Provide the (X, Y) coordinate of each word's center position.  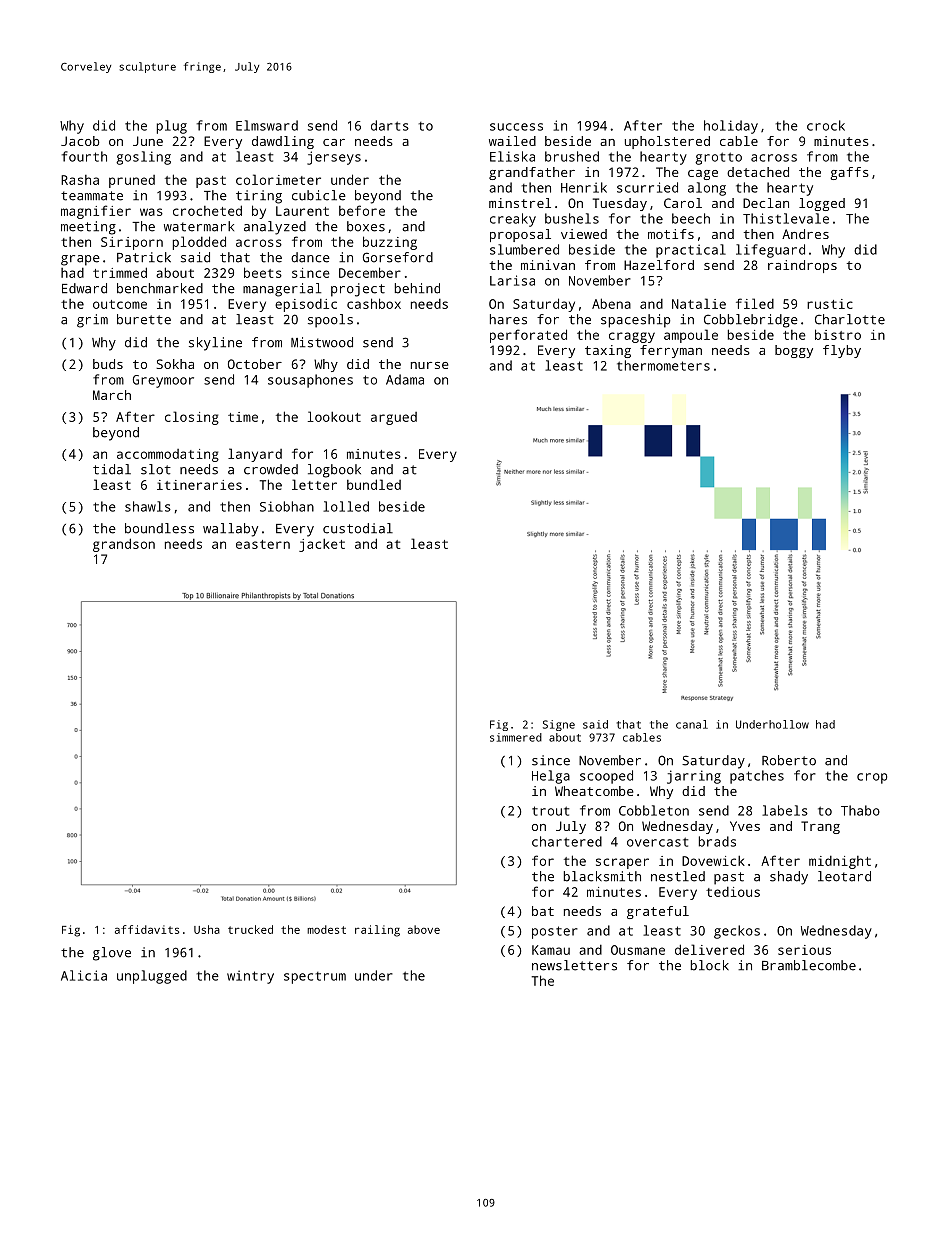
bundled (374, 484)
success (516, 127)
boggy (794, 351)
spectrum (315, 978)
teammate (92, 196)
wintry (250, 977)
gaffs (849, 173)
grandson (124, 545)
